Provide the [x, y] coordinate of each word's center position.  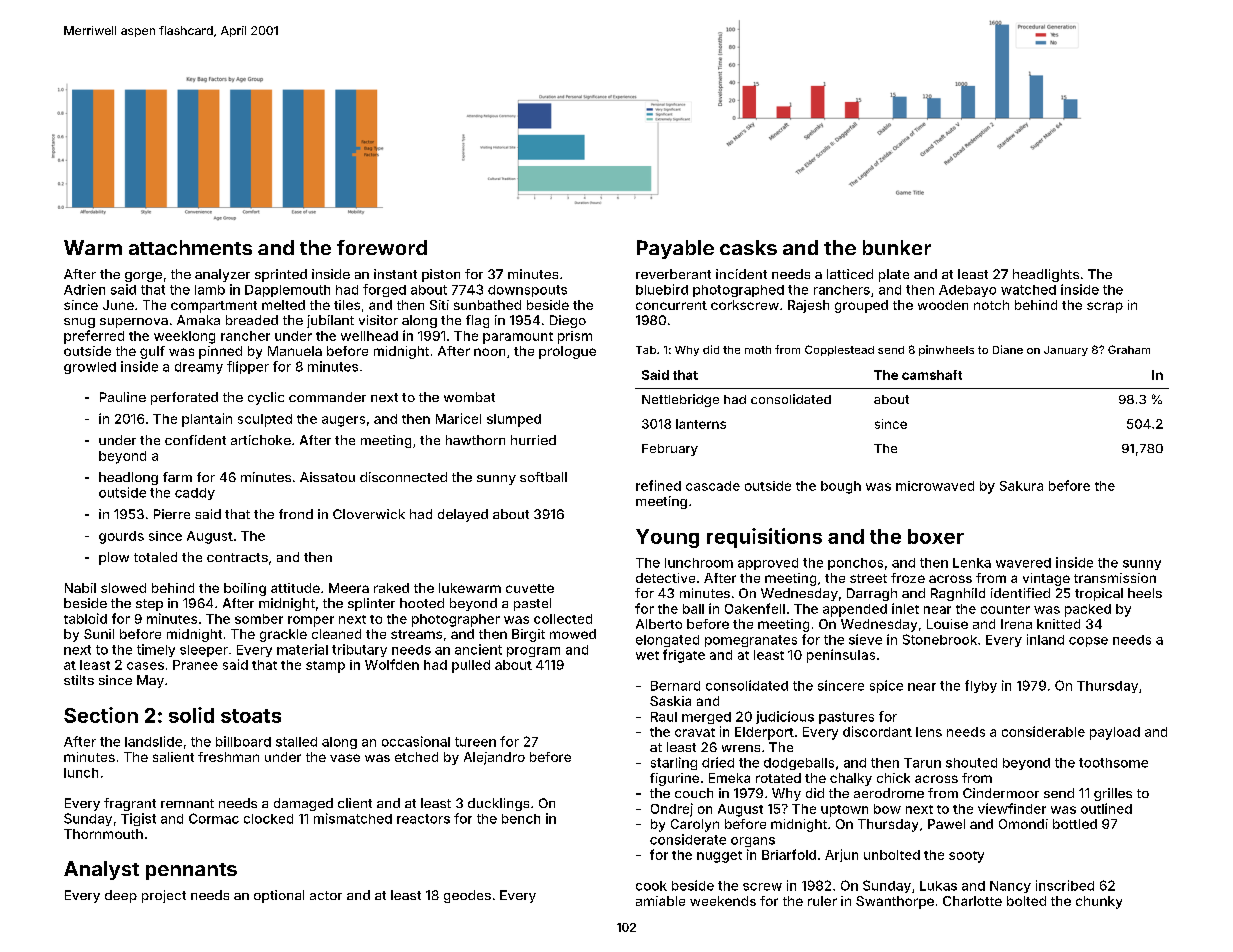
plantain [207, 420]
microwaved [935, 486]
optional [279, 896]
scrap [1105, 307]
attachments [190, 247]
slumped [514, 420]
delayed [463, 515]
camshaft [932, 375]
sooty [966, 857]
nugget [719, 857]
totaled [155, 557]
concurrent [671, 305]
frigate [684, 656]
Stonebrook [940, 639]
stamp [325, 667]
